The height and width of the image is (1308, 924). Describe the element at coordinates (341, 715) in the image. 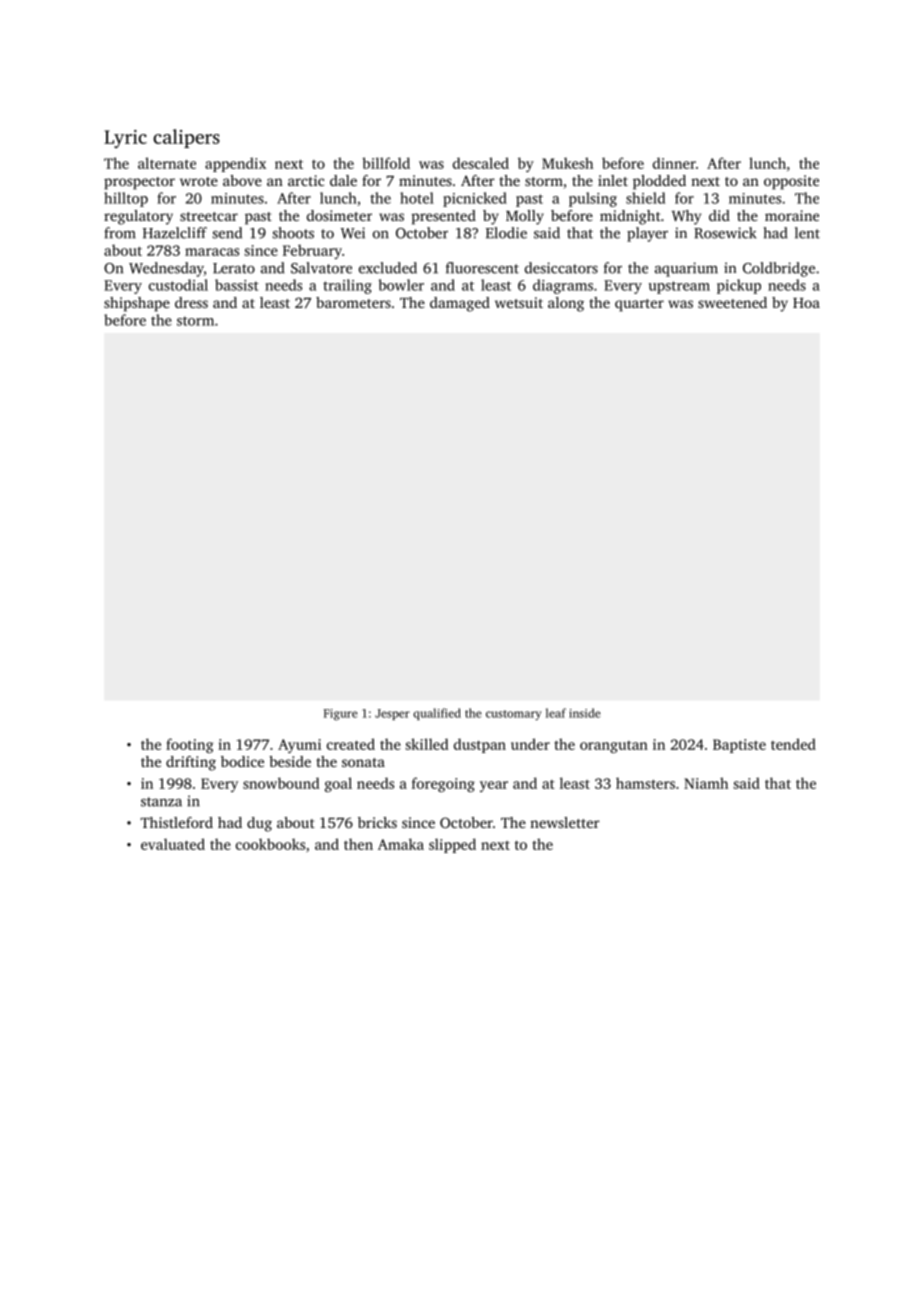

I see `Figure` at that location.
